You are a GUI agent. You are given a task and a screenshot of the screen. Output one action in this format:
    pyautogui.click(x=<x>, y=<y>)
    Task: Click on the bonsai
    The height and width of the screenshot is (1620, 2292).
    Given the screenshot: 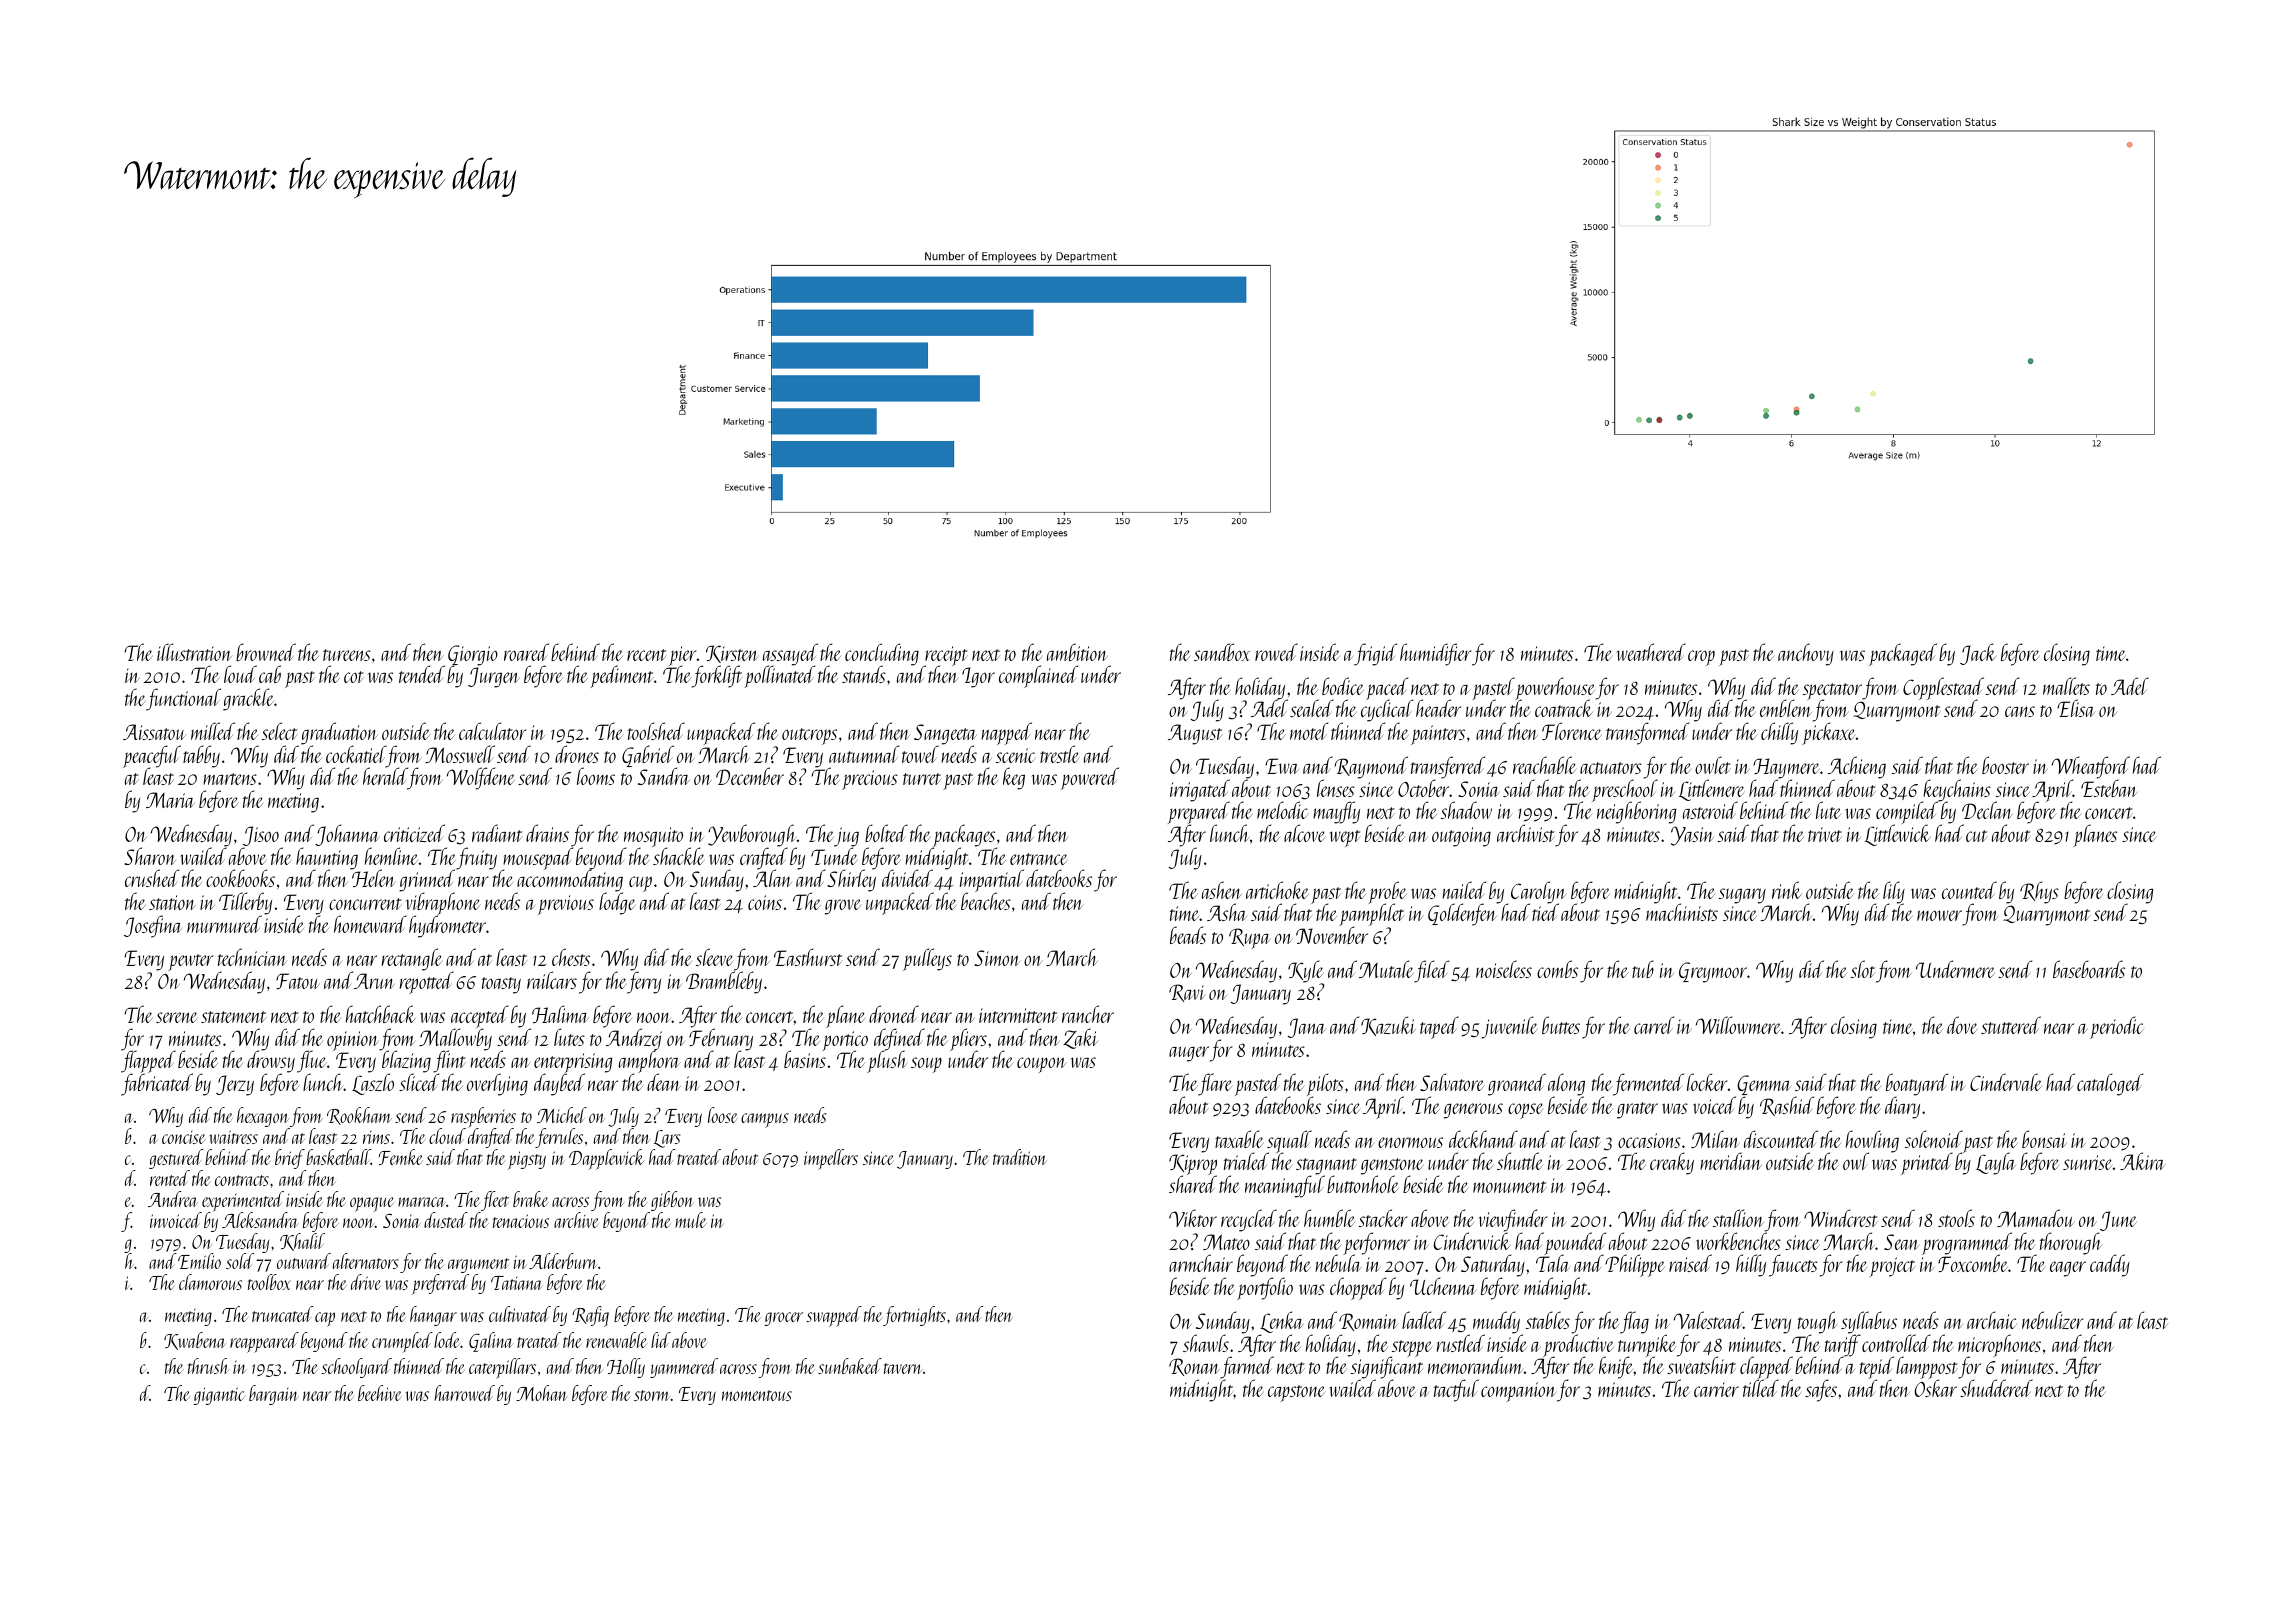 What is the action you would take?
    pyautogui.click(x=2044, y=1139)
